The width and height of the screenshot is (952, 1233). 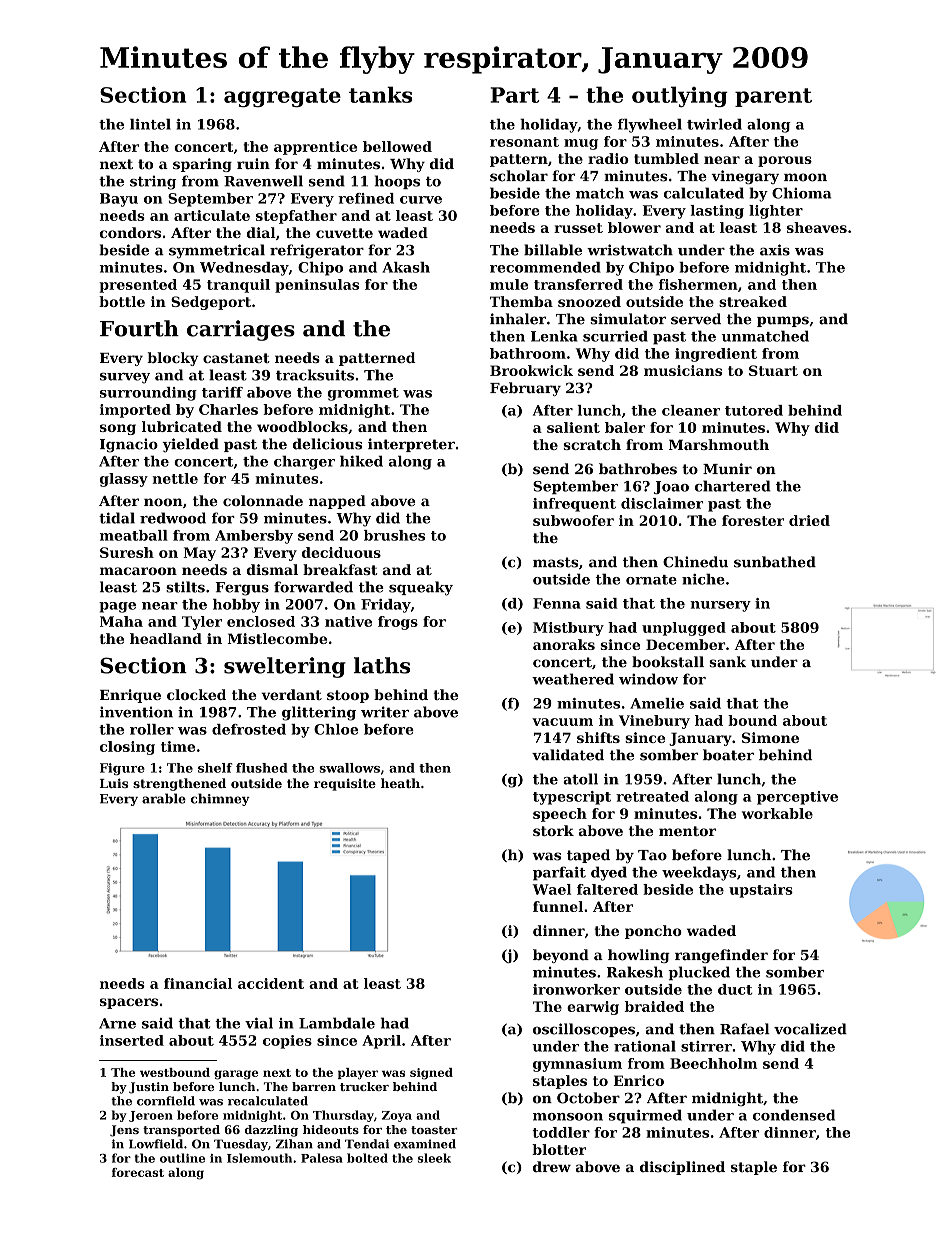 I want to click on Fenna, so click(x=557, y=603).
